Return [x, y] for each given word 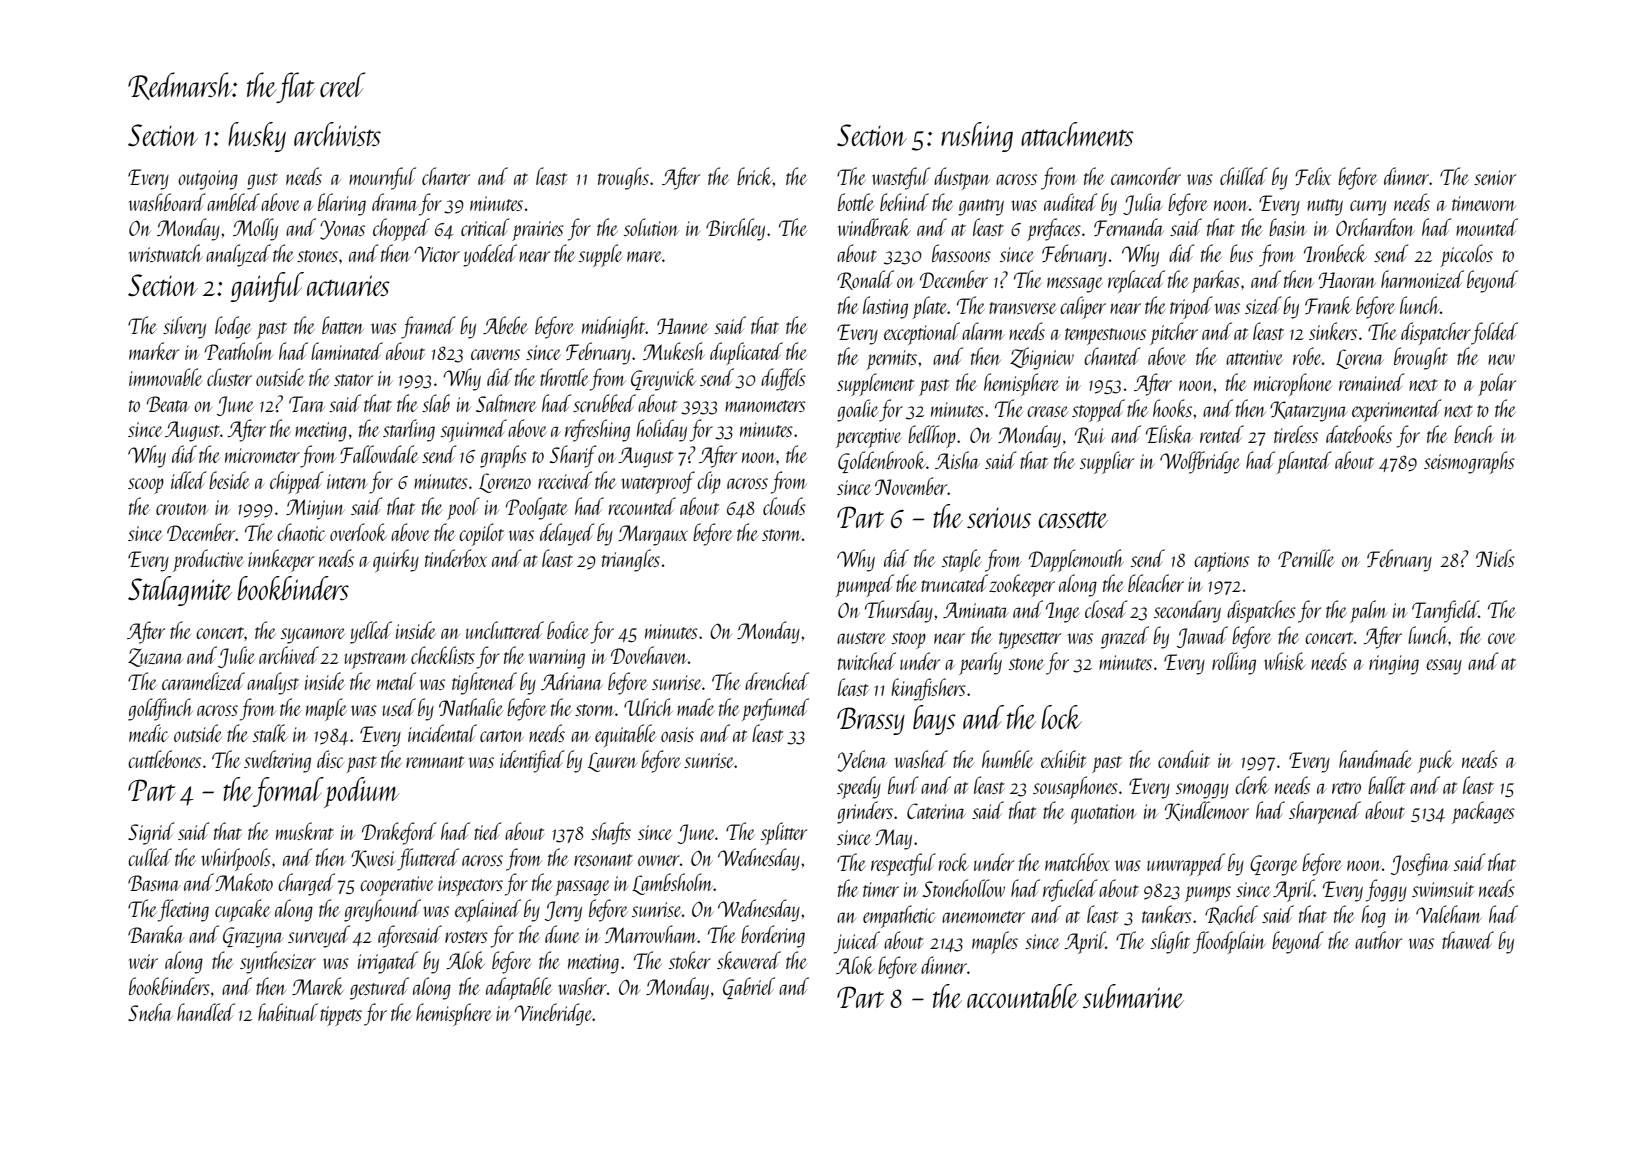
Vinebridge [553, 1014]
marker [154, 351]
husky [257, 137]
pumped [865, 585]
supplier [1107, 462]
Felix [1313, 176]
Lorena [1360, 359]
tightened [484, 683]
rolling [1234, 663]
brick [755, 176]
